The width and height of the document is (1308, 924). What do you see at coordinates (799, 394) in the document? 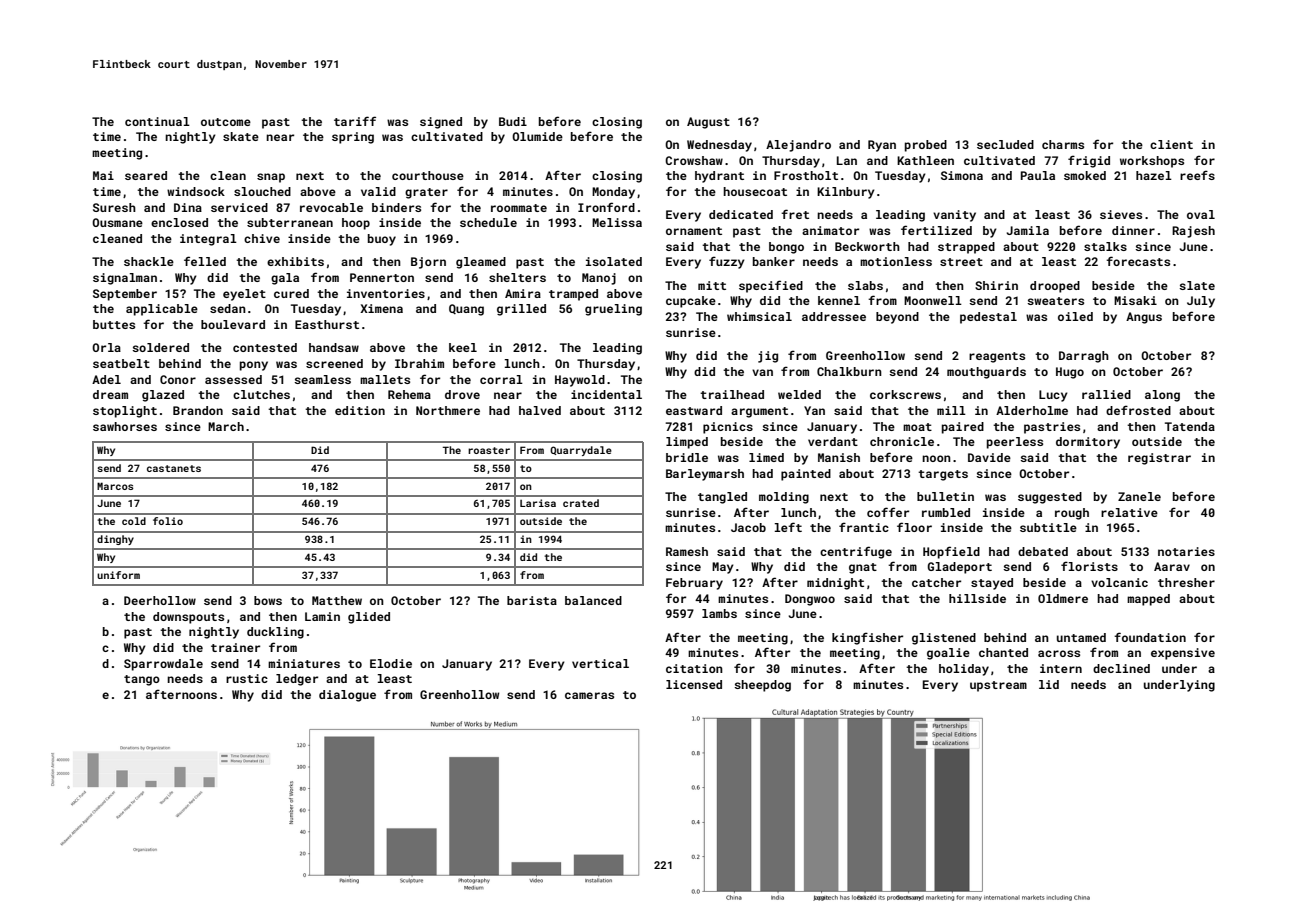
I see `welded` at bounding box center [799, 394].
